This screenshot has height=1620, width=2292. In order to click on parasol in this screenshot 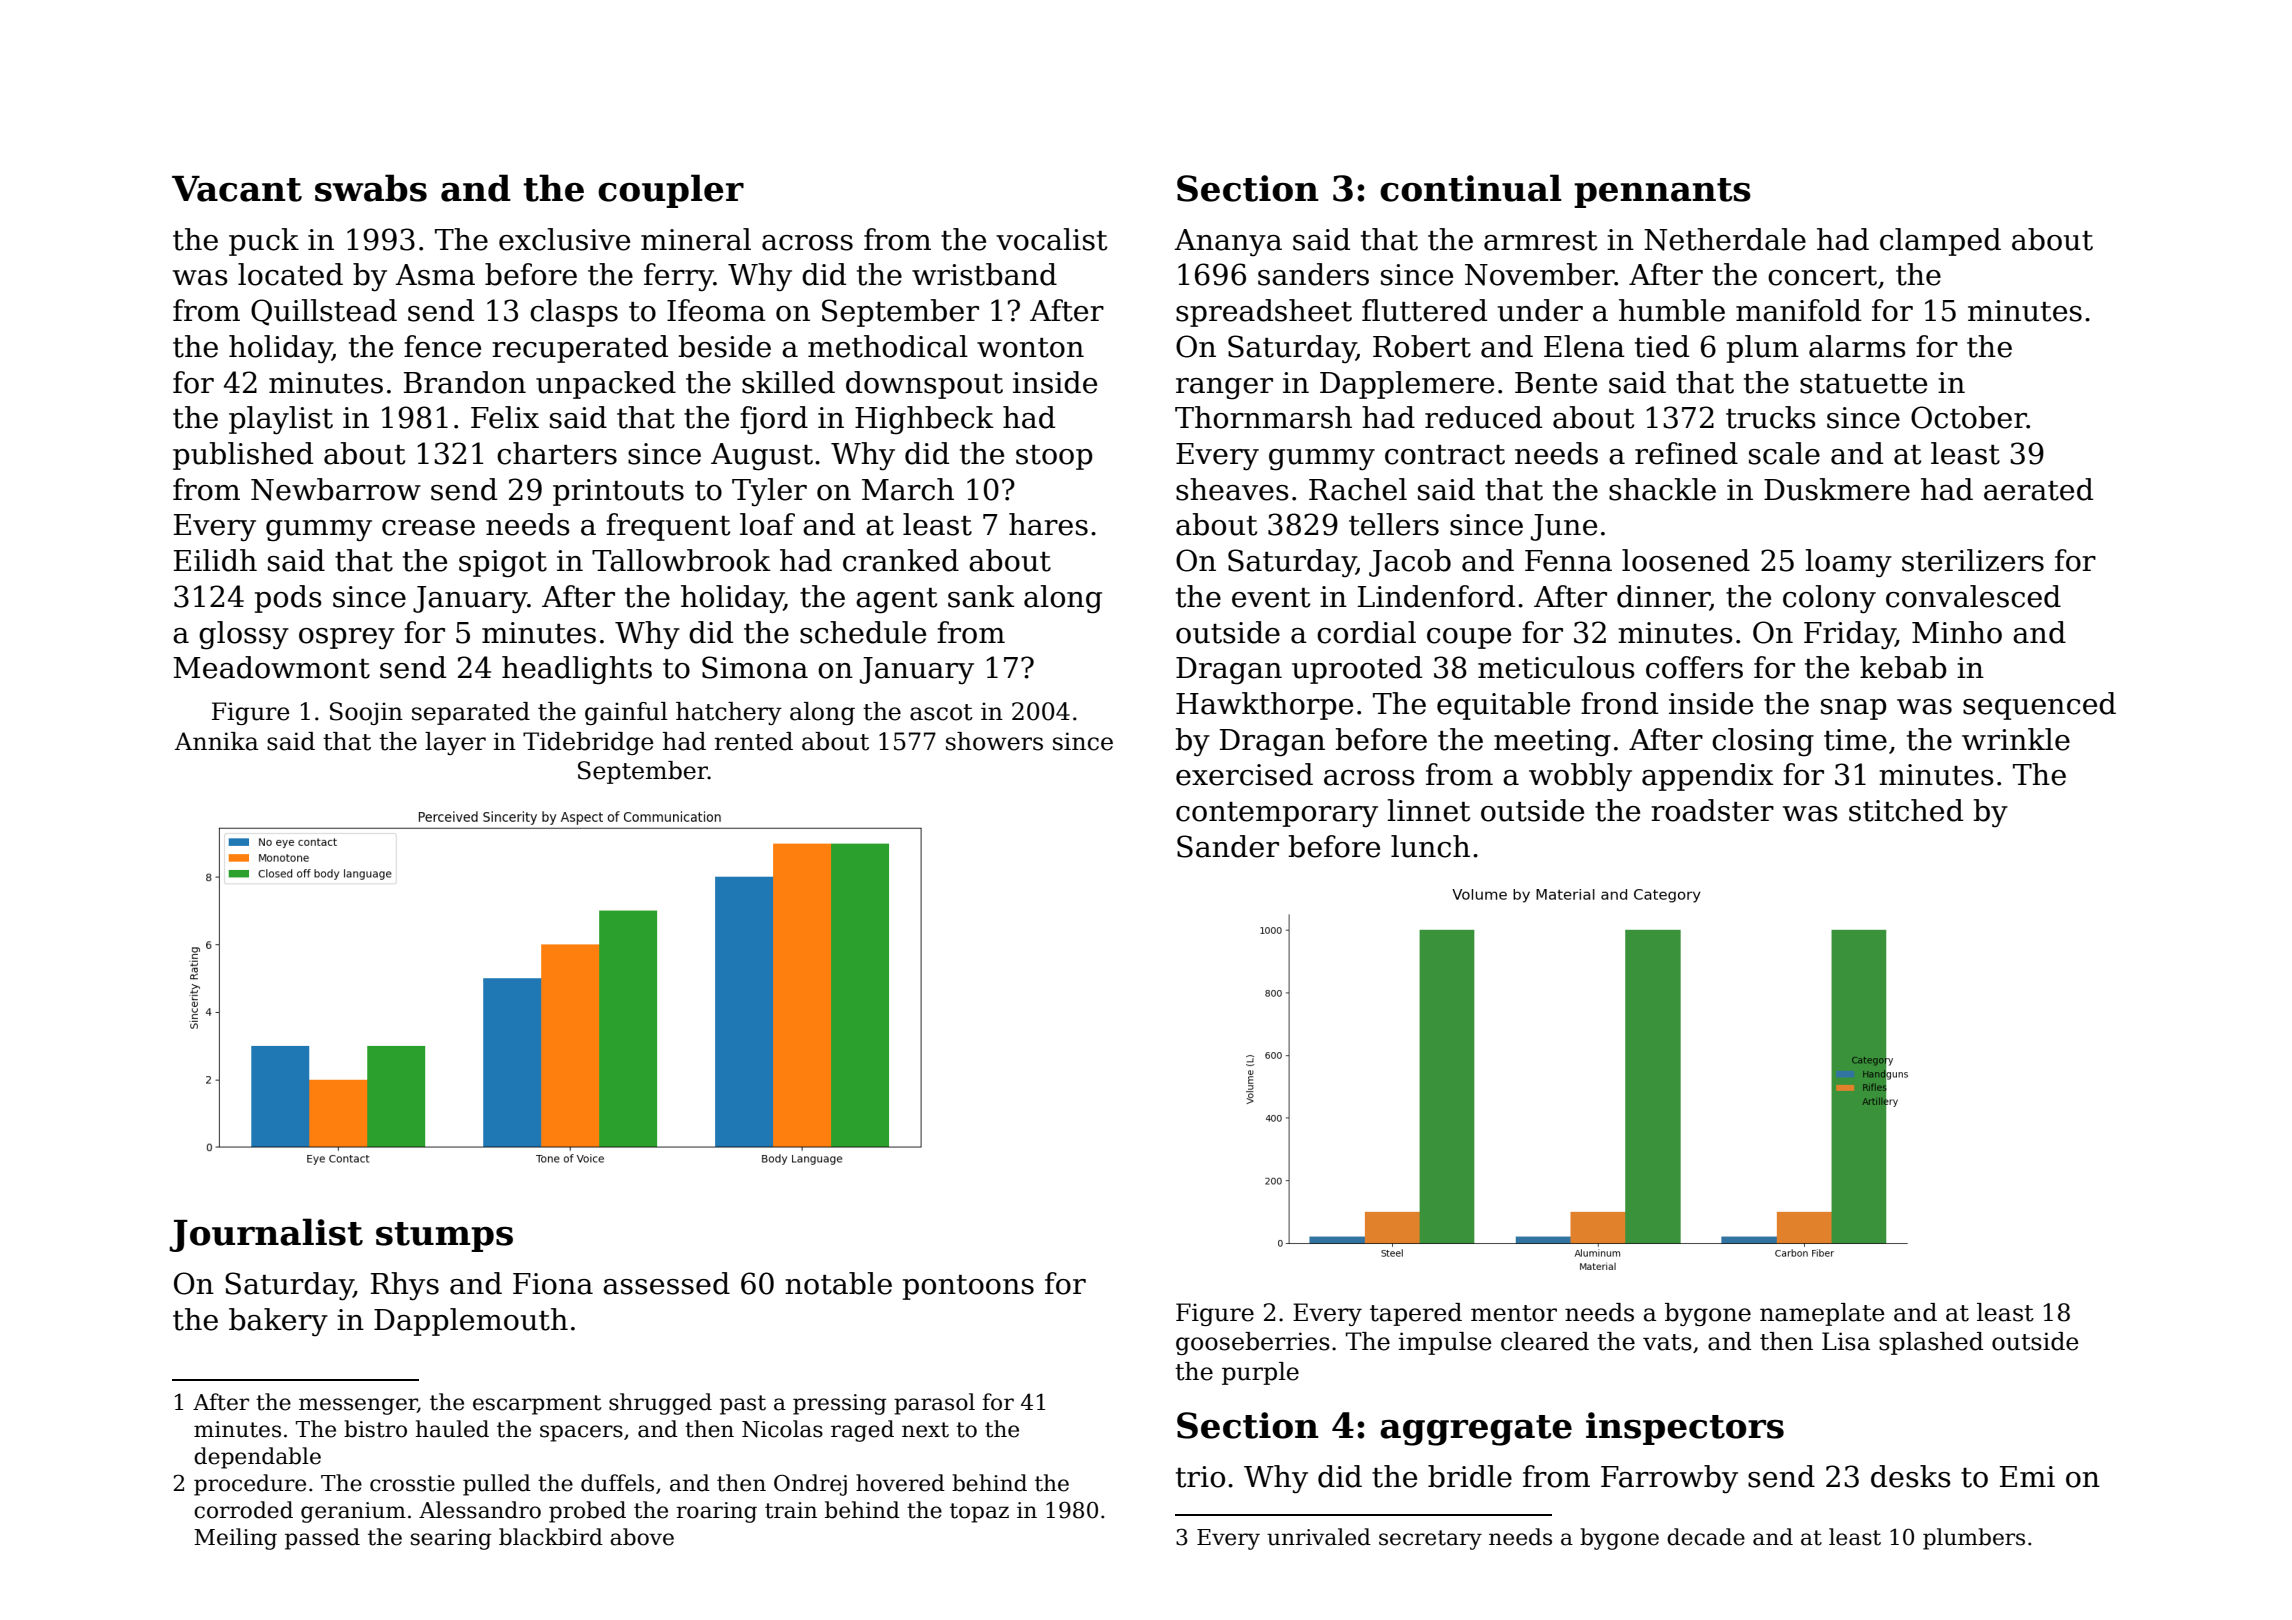, I will do `click(934, 1404)`.
